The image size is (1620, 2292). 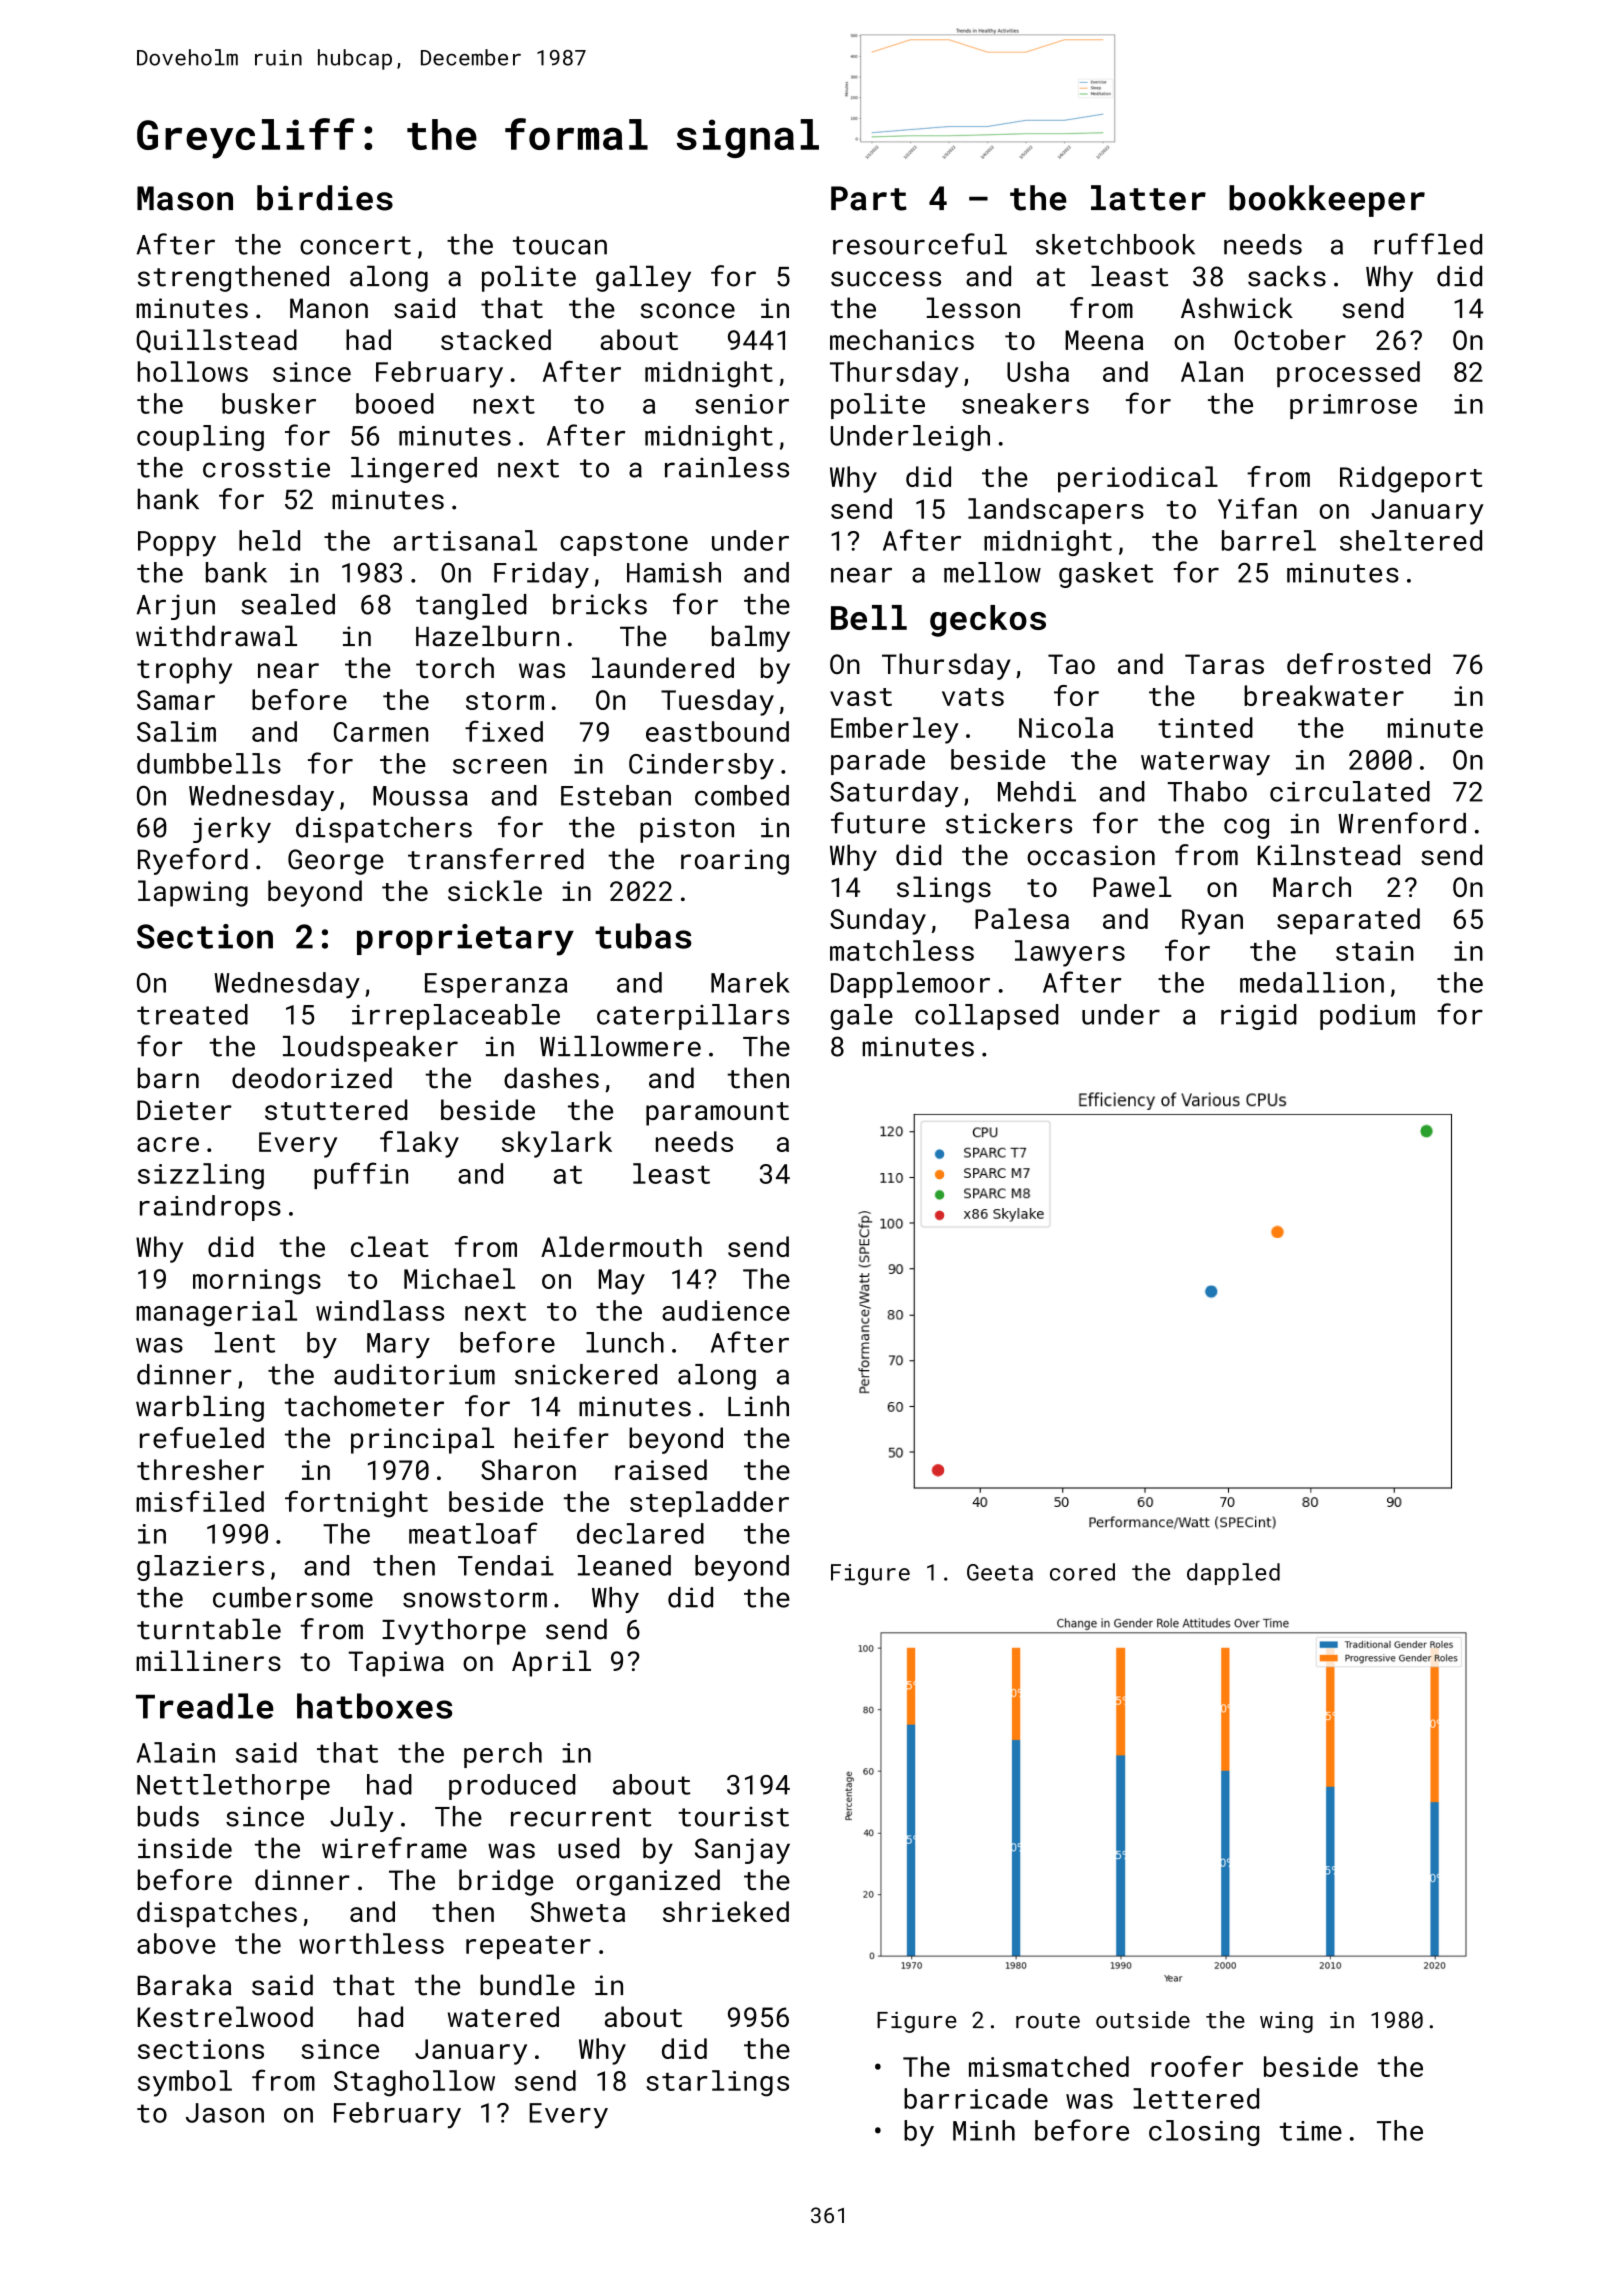 I want to click on irreplaceable, so click(x=456, y=1017).
